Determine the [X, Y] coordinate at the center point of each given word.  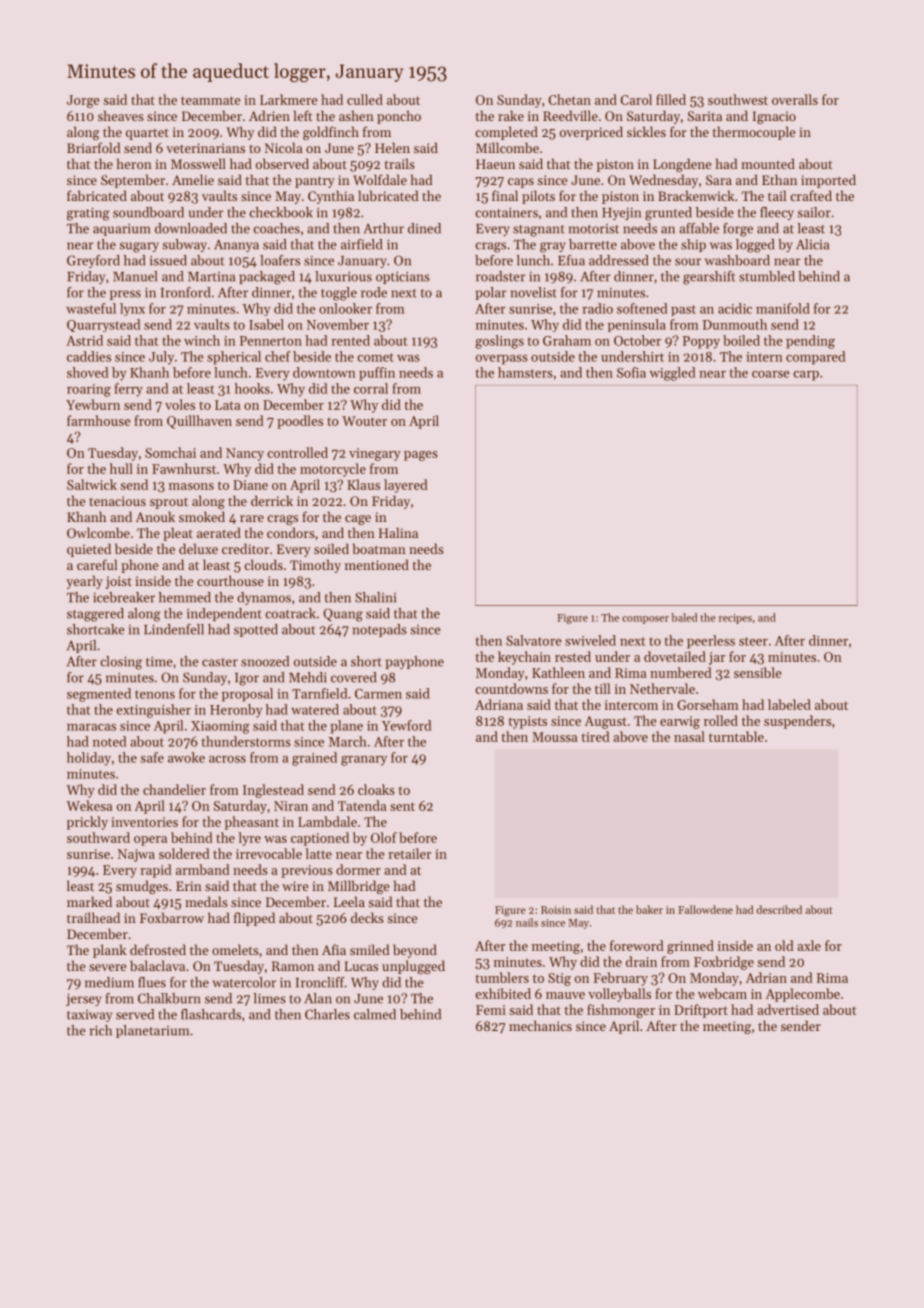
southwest [738, 99]
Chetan [569, 99]
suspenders [797, 722]
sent [402, 806]
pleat [178, 534]
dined [424, 228]
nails [527, 922]
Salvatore [534, 640]
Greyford [93, 261]
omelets [235, 949]
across [227, 759]
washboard [737, 260]
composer [645, 620]
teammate [211, 100]
